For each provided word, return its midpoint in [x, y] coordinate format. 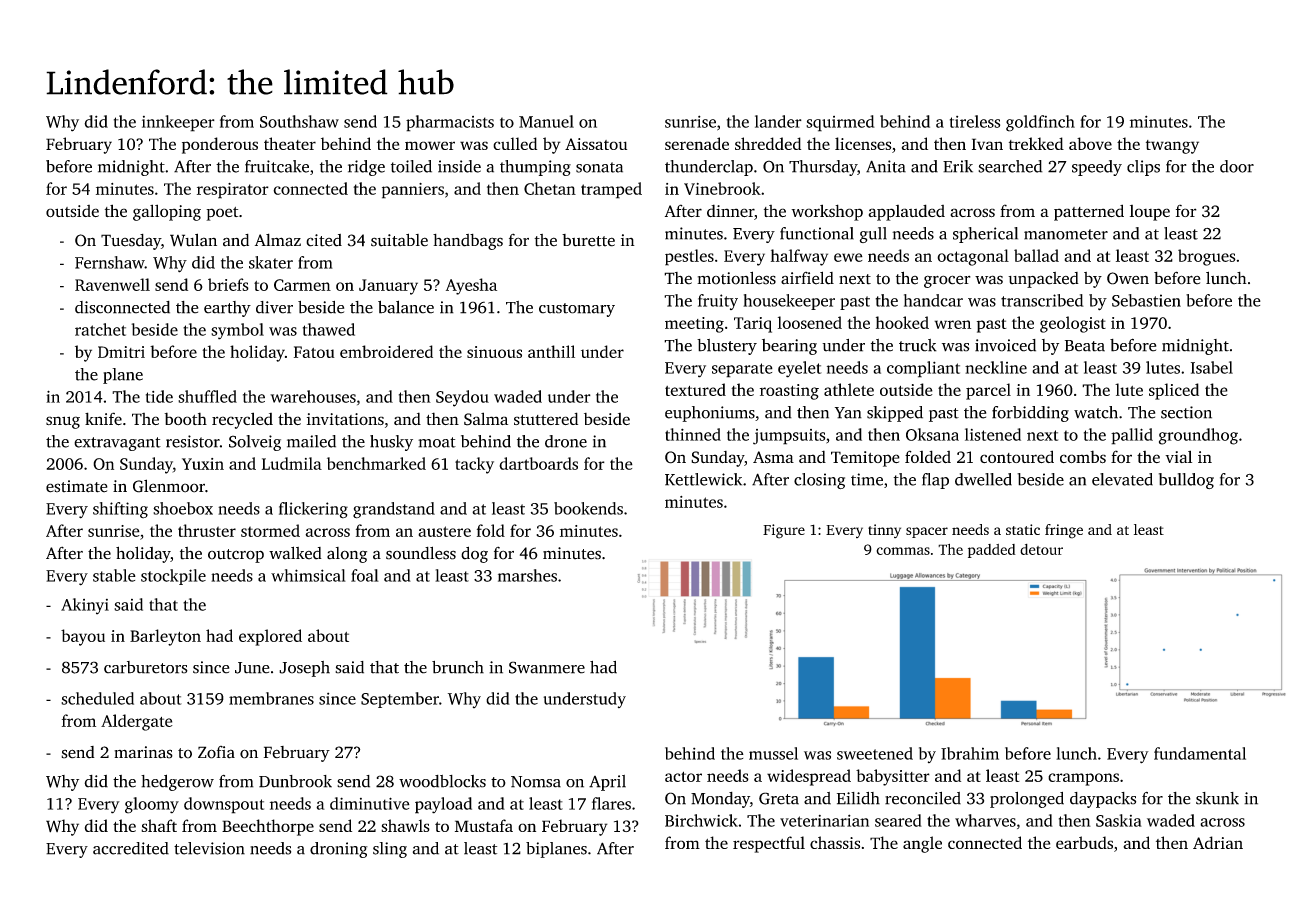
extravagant [117, 444]
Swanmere [547, 667]
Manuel [546, 121]
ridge [366, 168]
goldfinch [1040, 123]
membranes [271, 698]
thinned [693, 434]
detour [1041, 549]
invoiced [1005, 345]
